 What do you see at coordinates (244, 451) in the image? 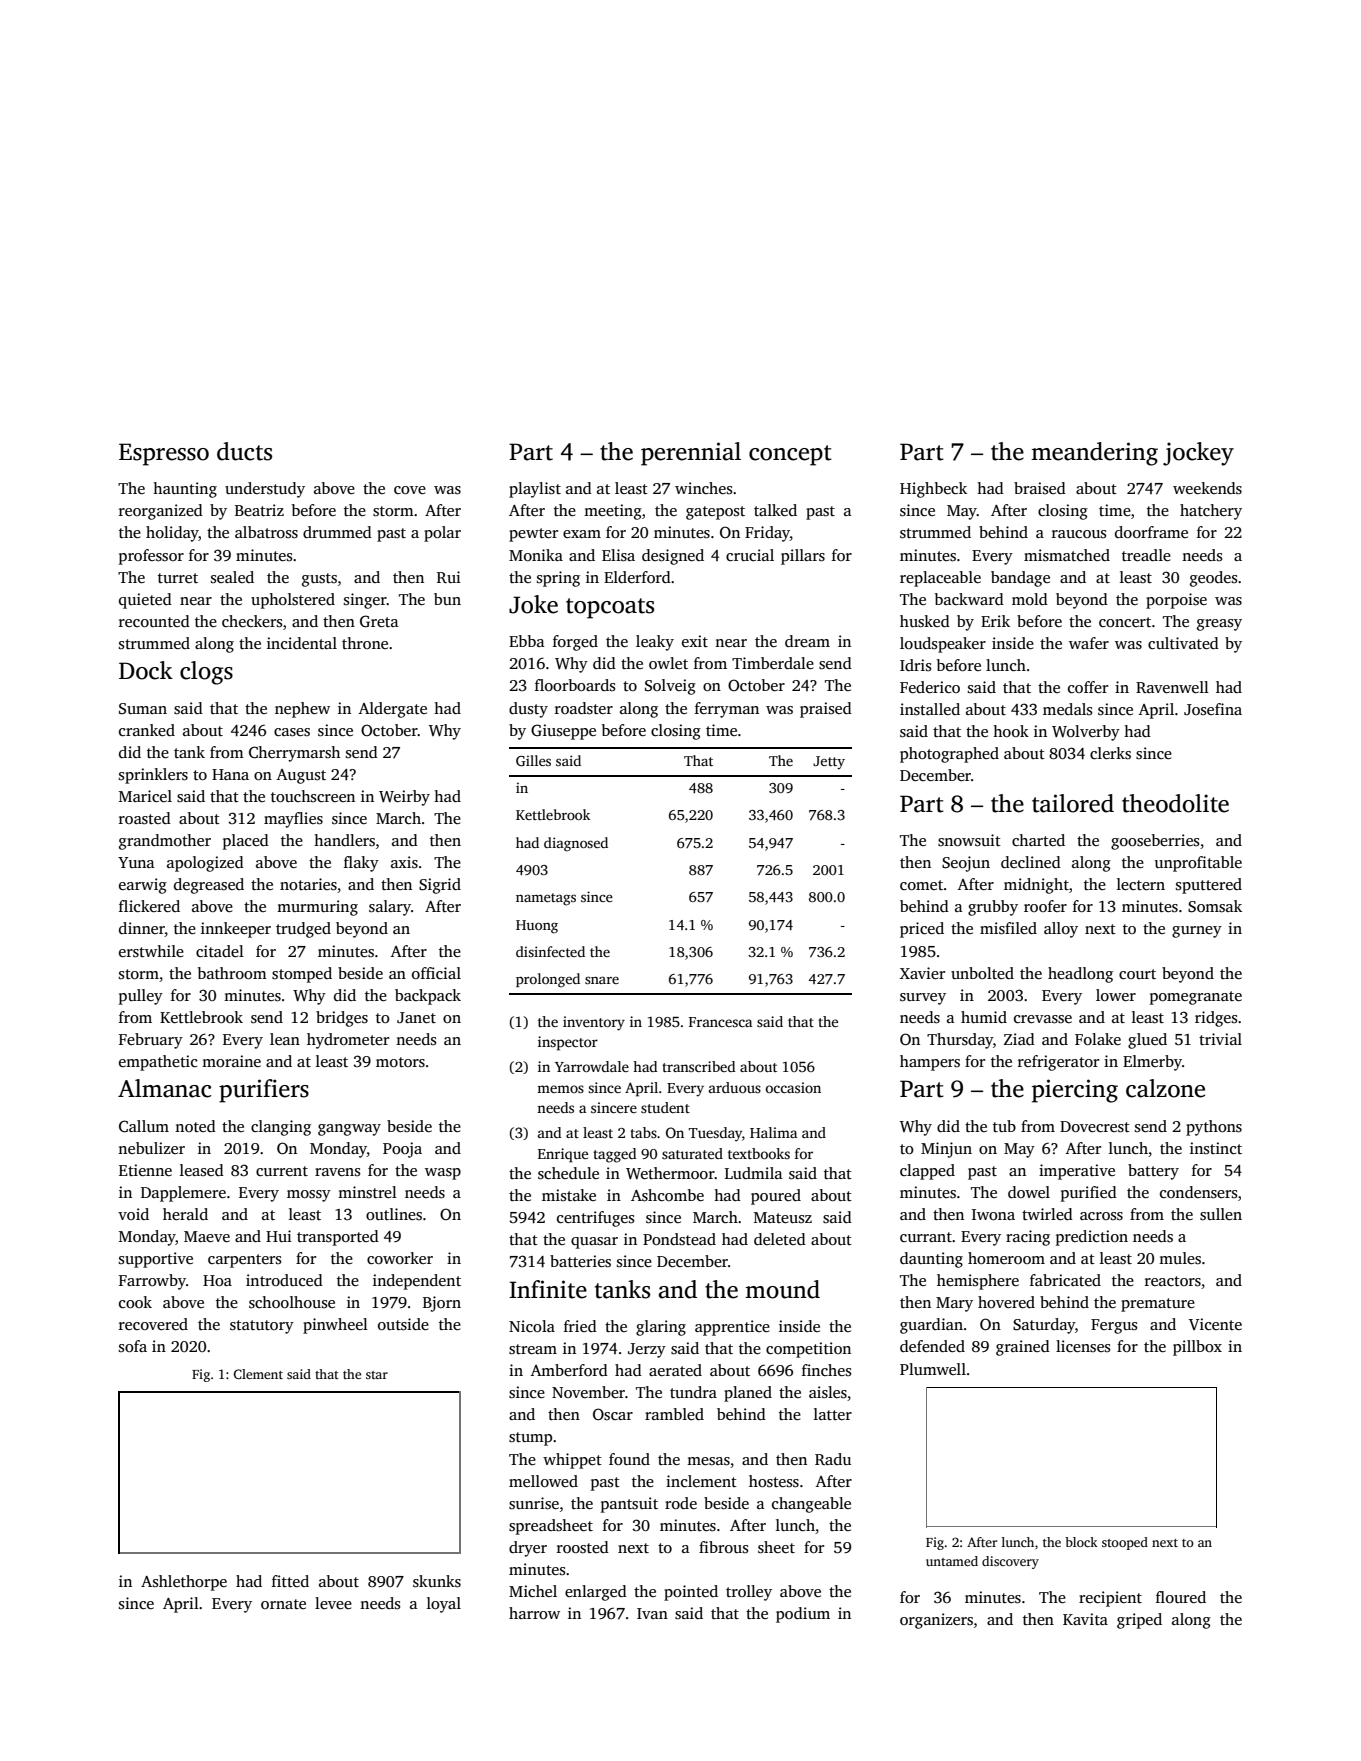
I see `ducts` at bounding box center [244, 451].
